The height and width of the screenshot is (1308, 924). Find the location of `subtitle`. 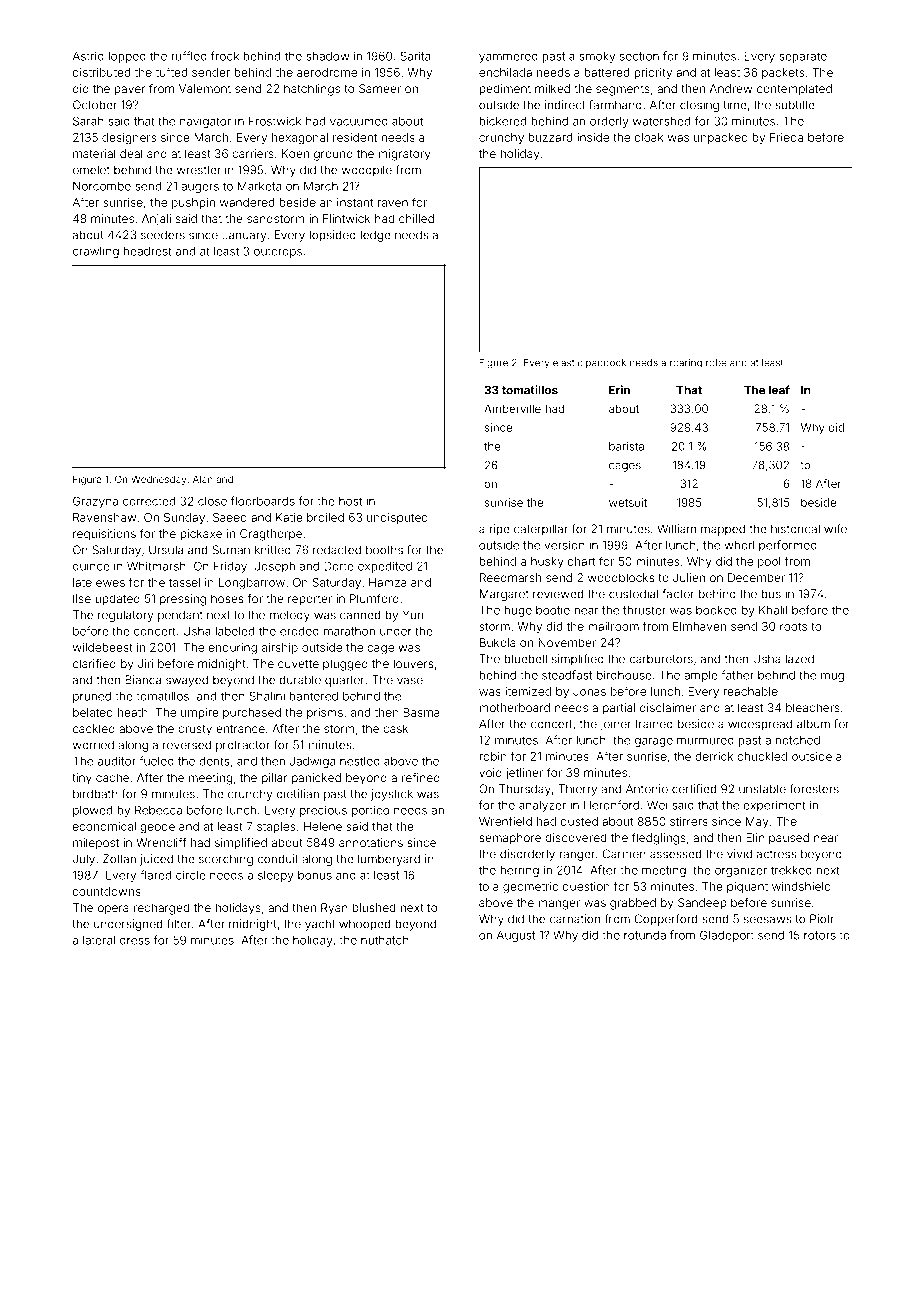

subtitle is located at coordinates (795, 105).
